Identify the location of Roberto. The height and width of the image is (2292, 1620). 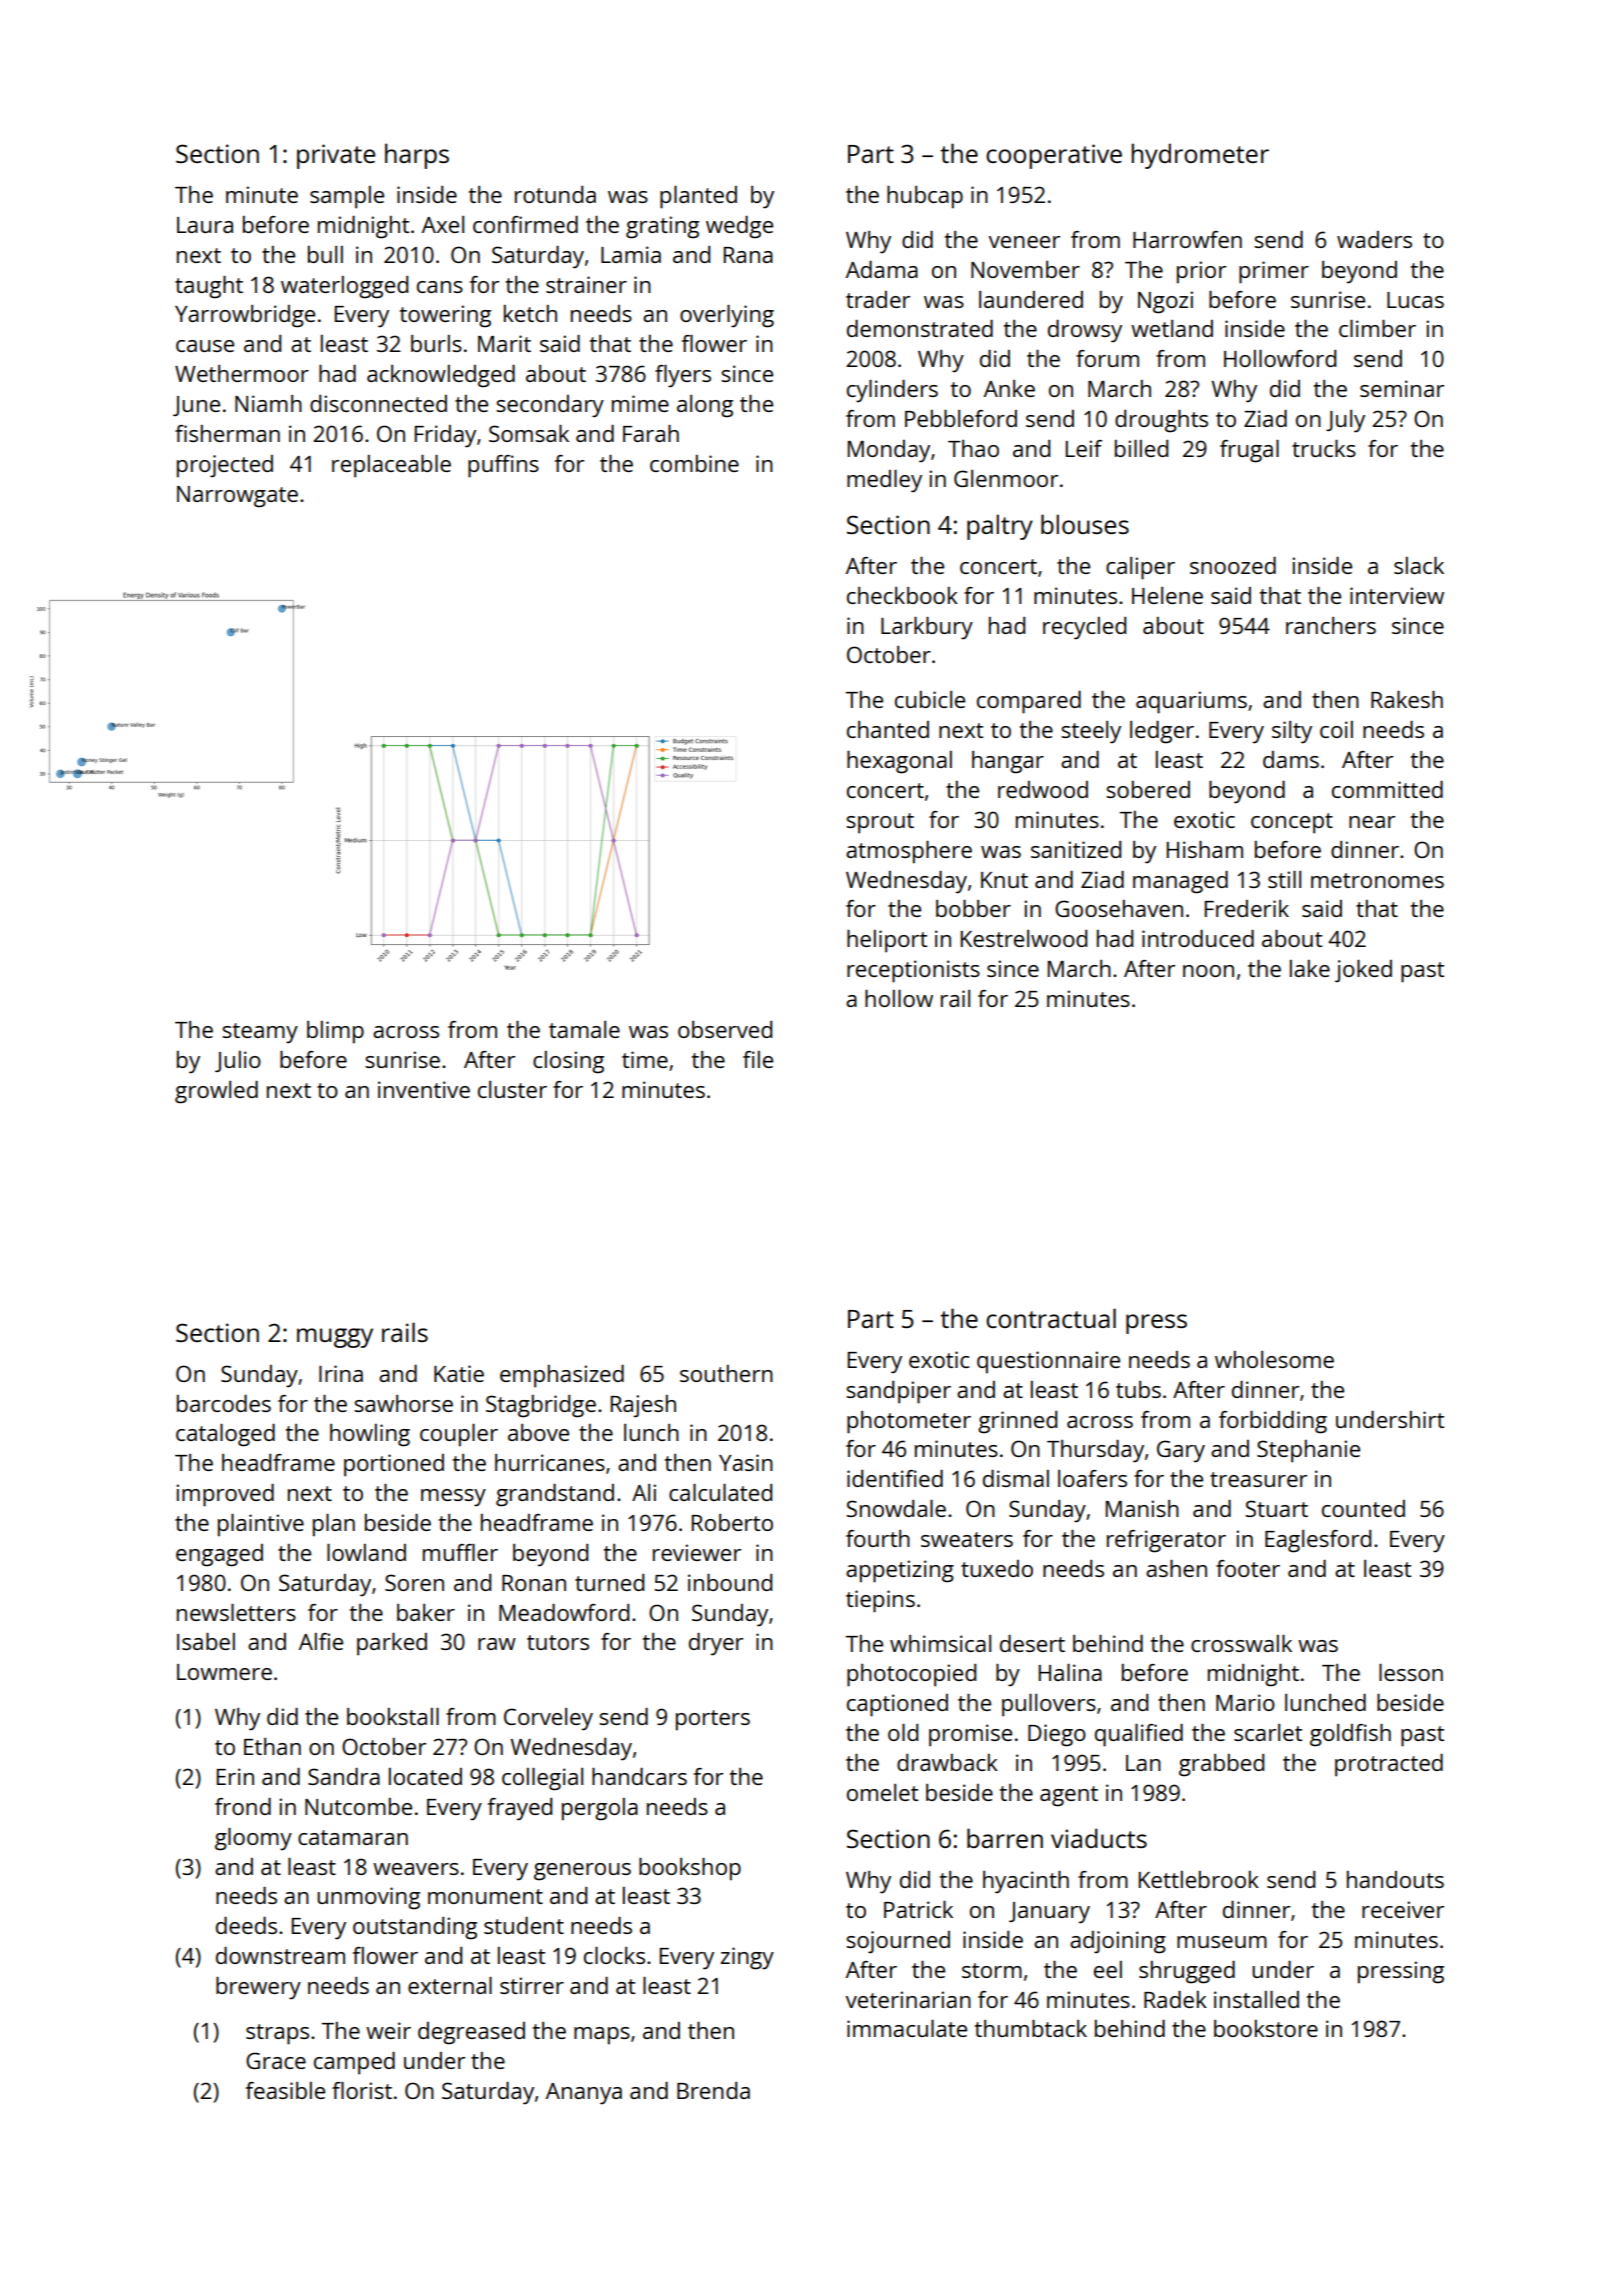
(732, 1522).
